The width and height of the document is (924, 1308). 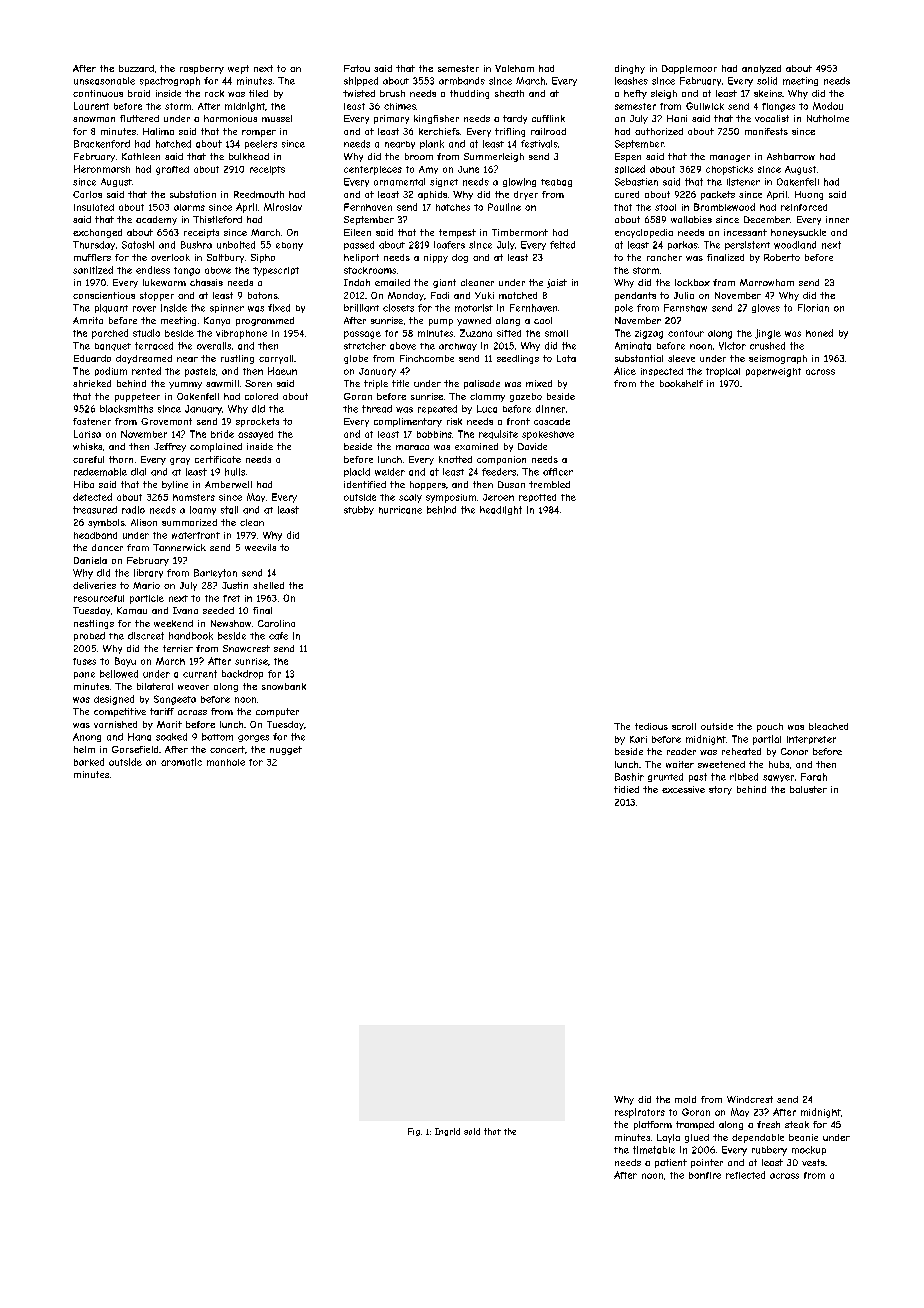 What do you see at coordinates (813, 308) in the document?
I see `Florian` at bounding box center [813, 308].
